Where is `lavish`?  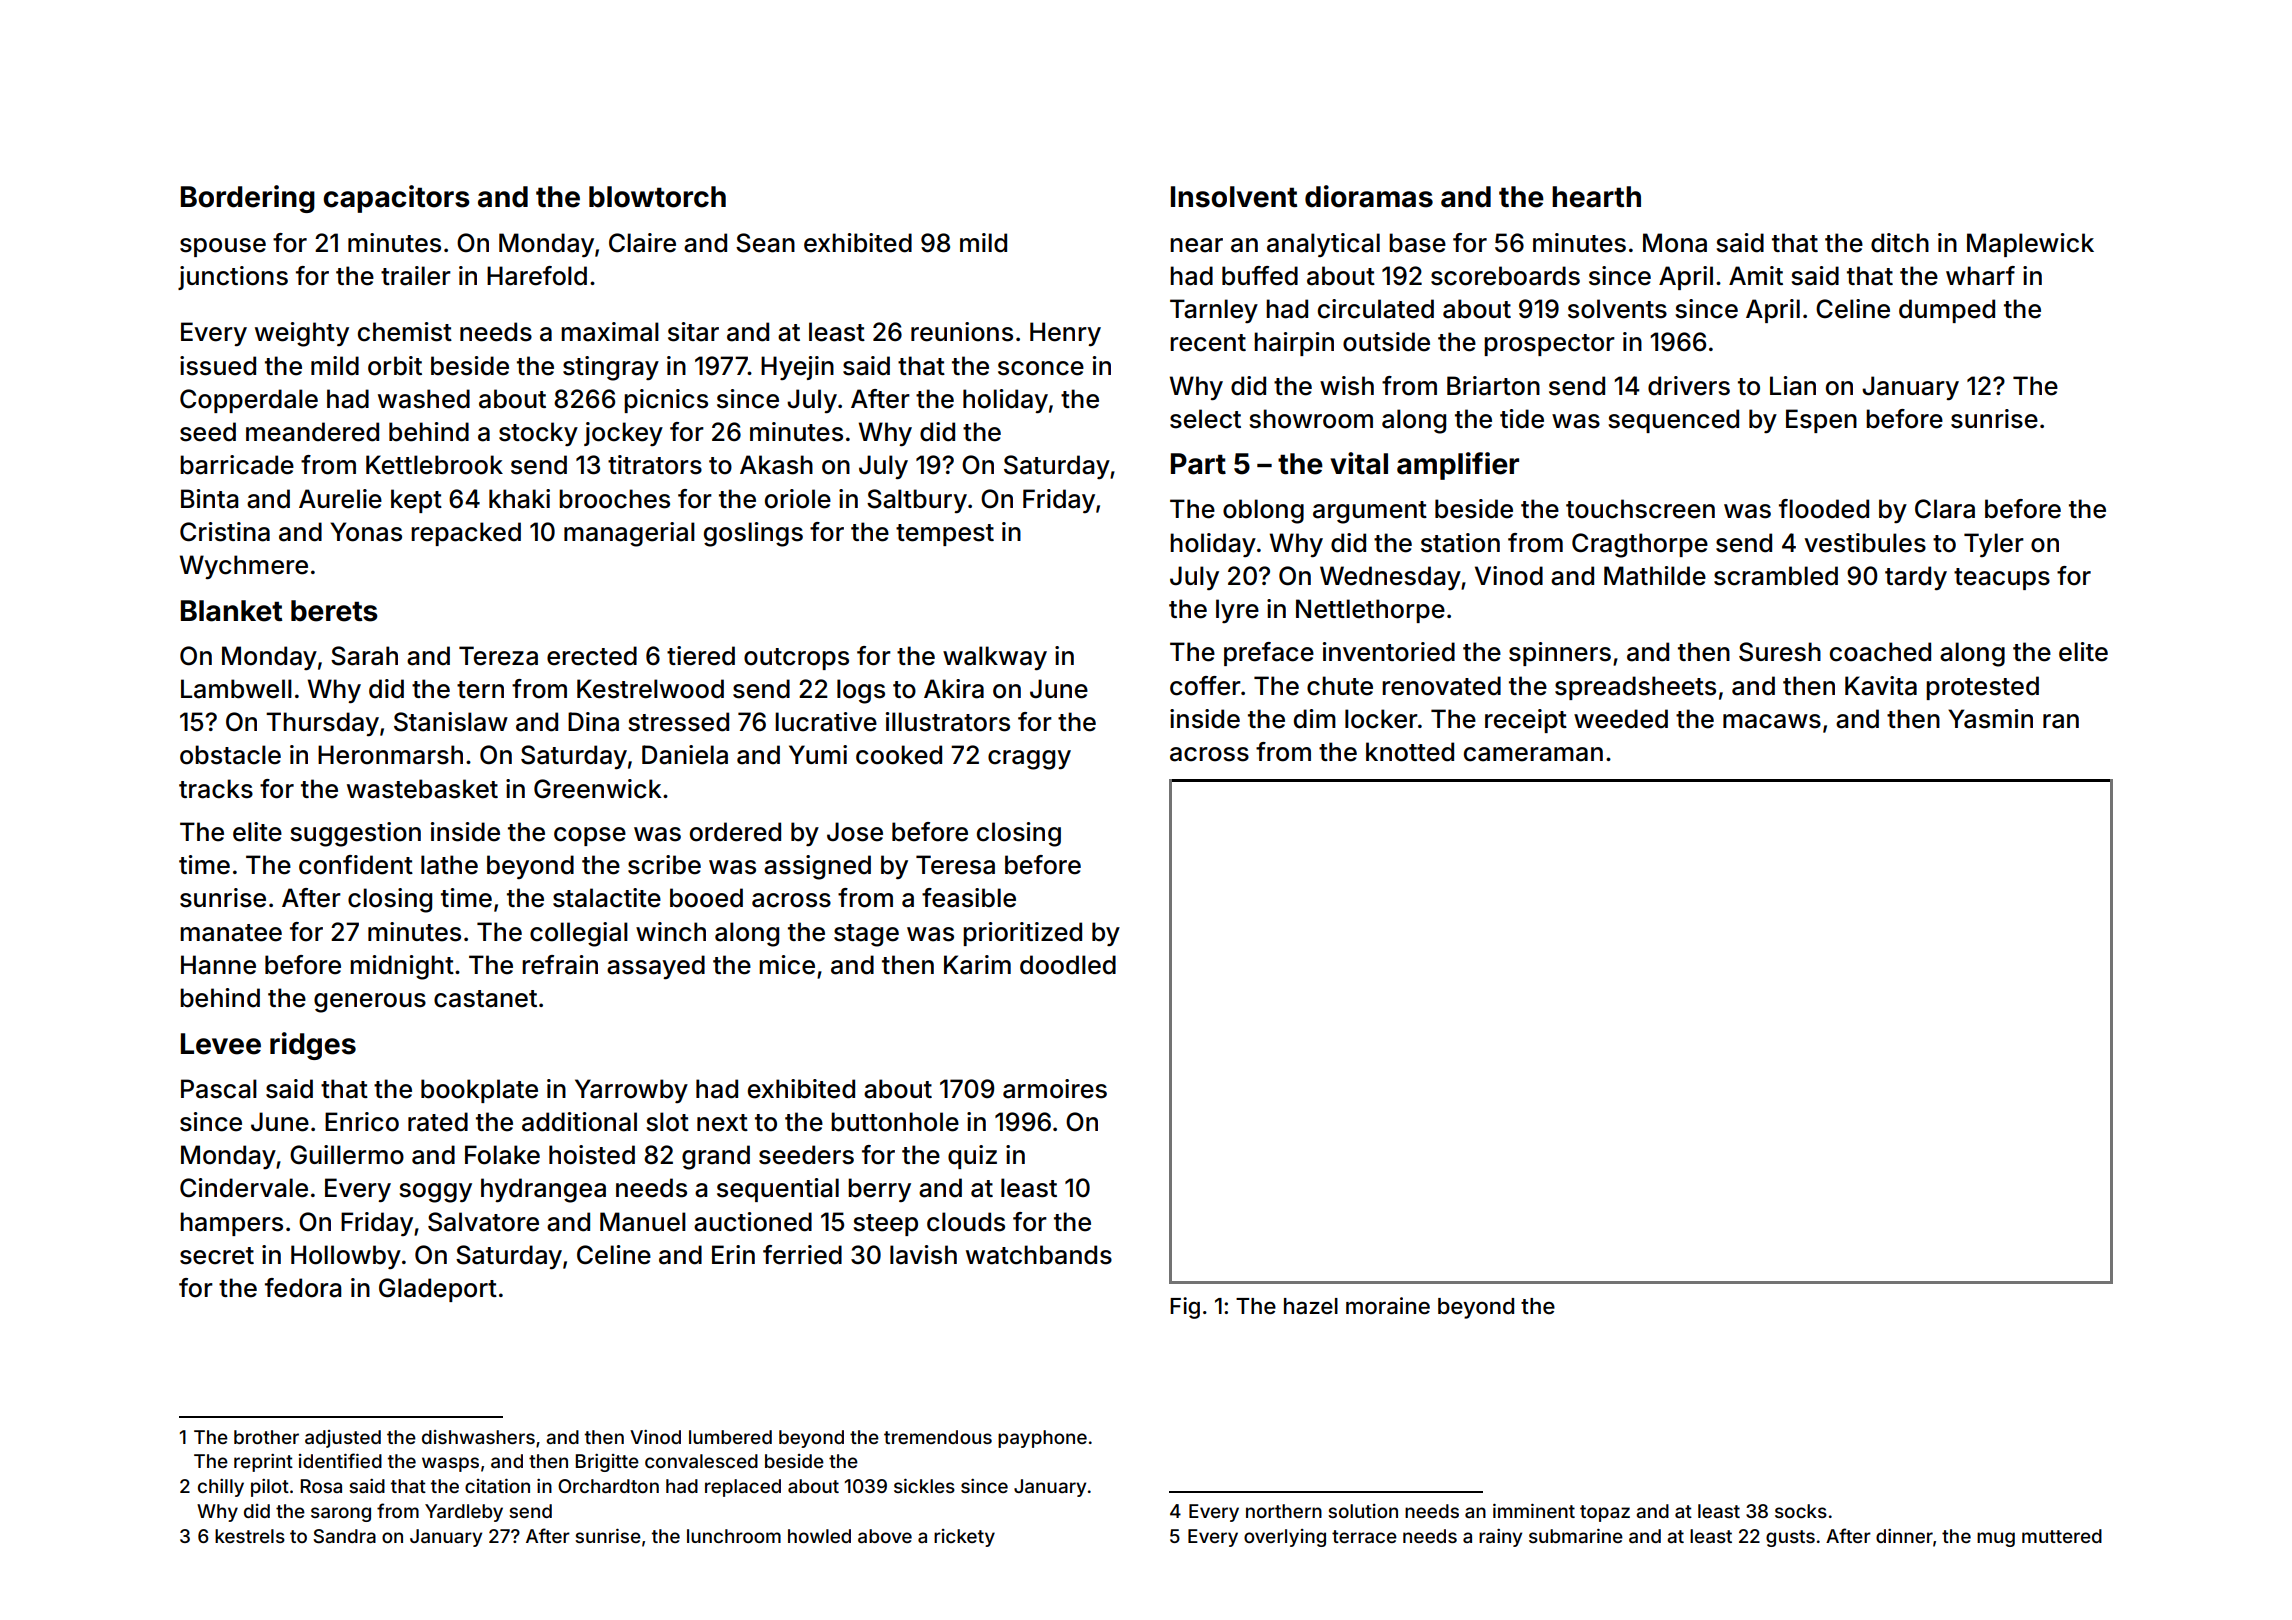
lavish is located at coordinates (923, 1255).
